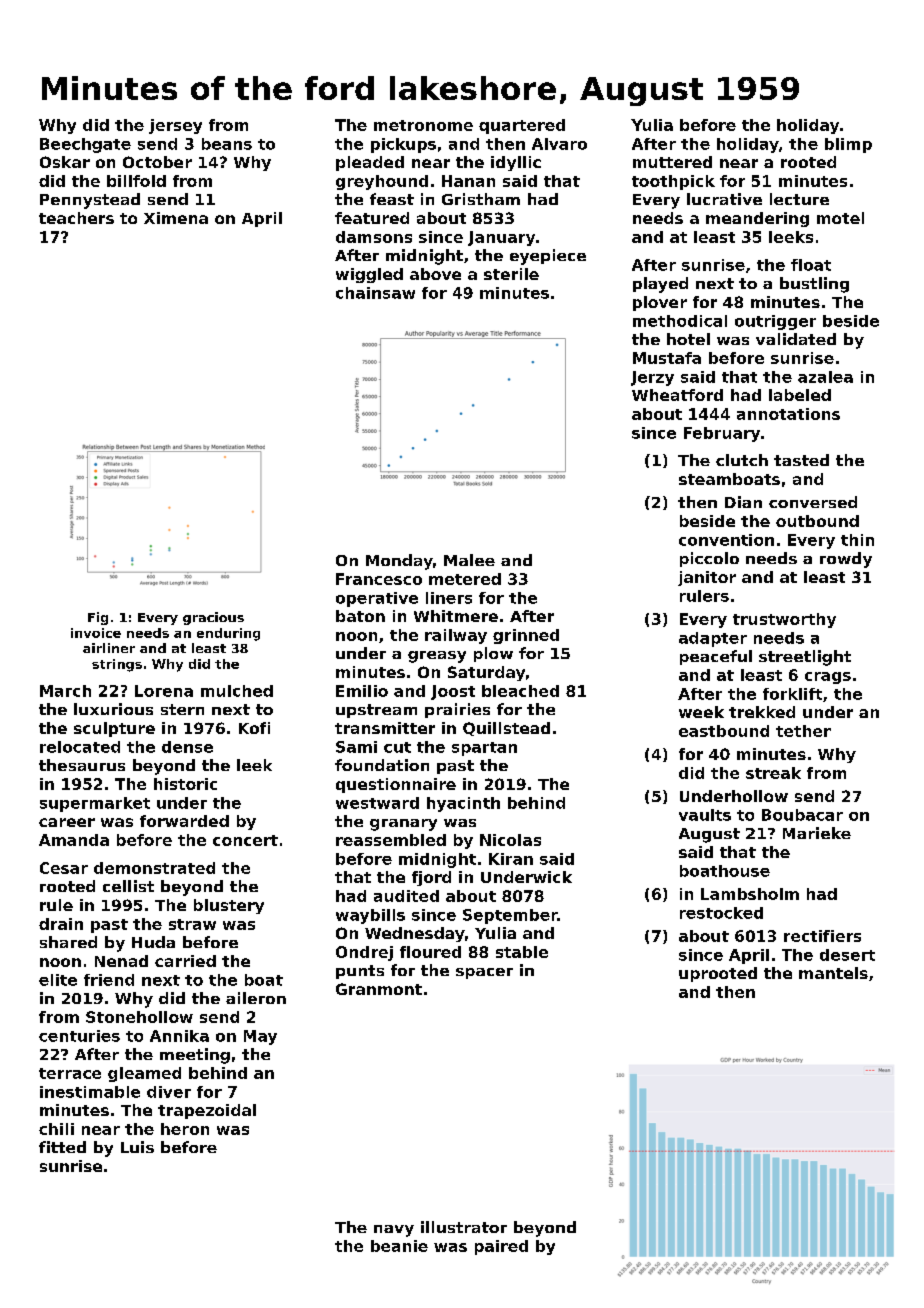 The width and height of the screenshot is (924, 1308). What do you see at coordinates (364, 953) in the screenshot?
I see `Ondrej` at bounding box center [364, 953].
